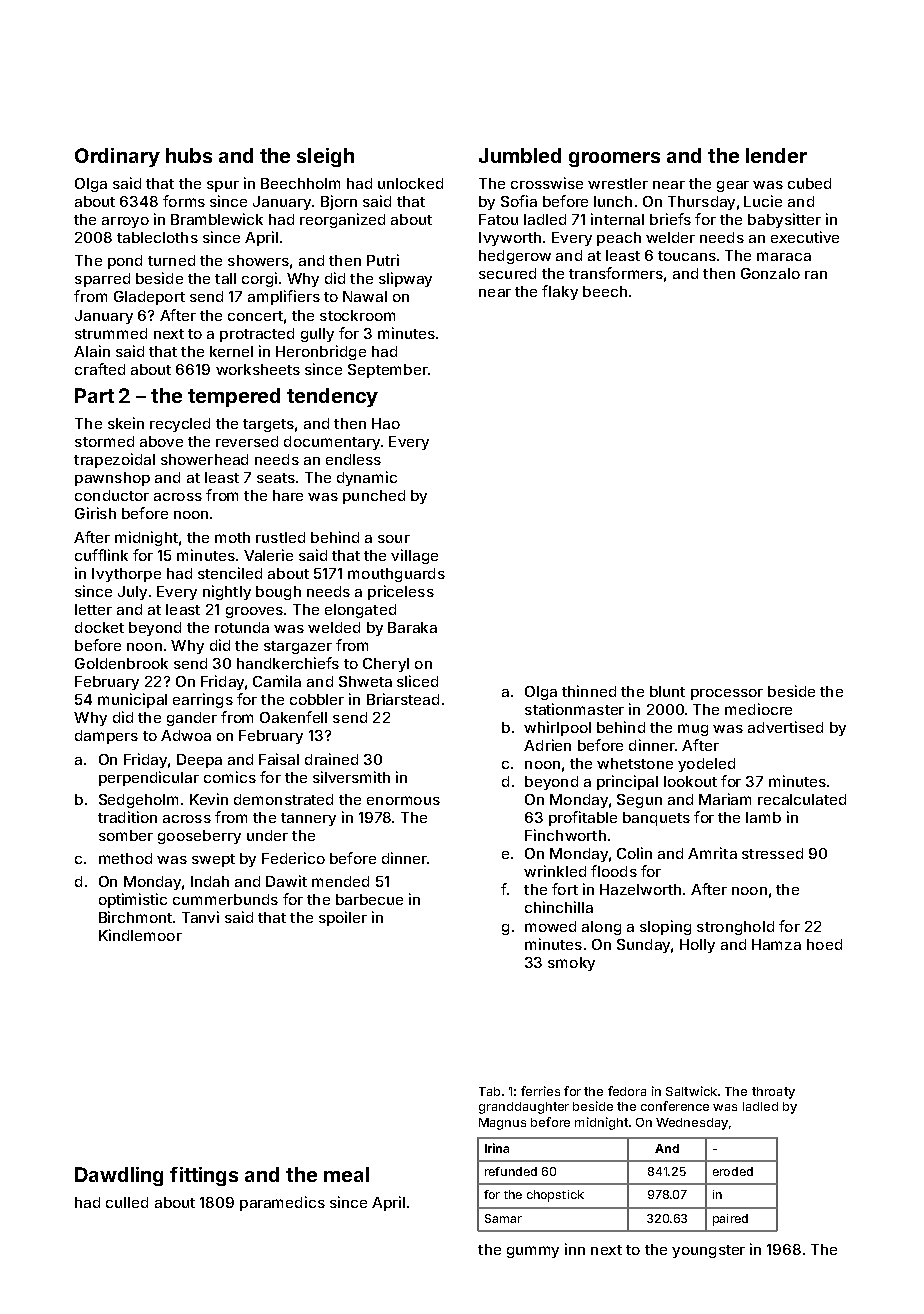 The image size is (924, 1314). I want to click on wrinkled, so click(555, 871).
